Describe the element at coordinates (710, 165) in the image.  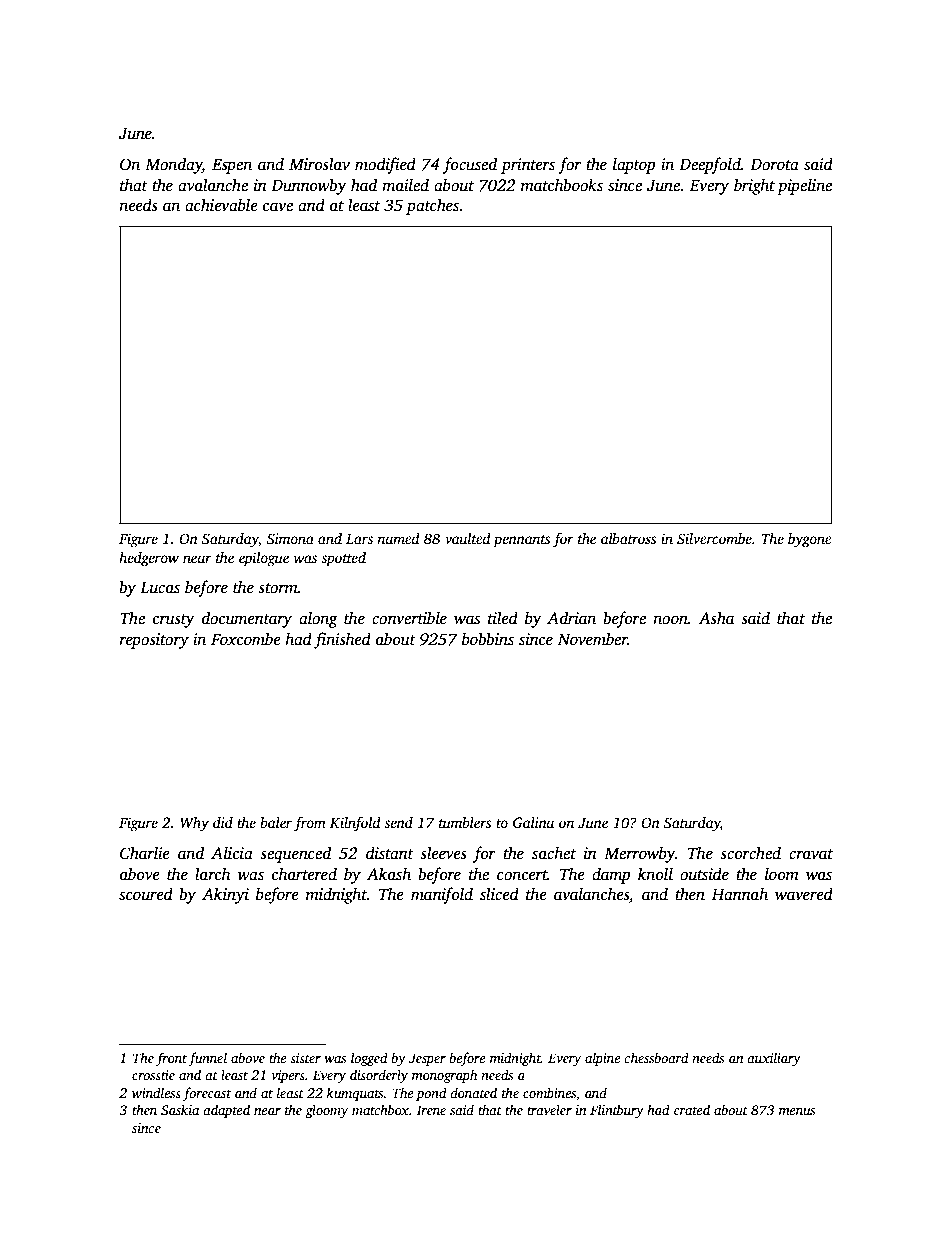
I see `Deepfold` at that location.
